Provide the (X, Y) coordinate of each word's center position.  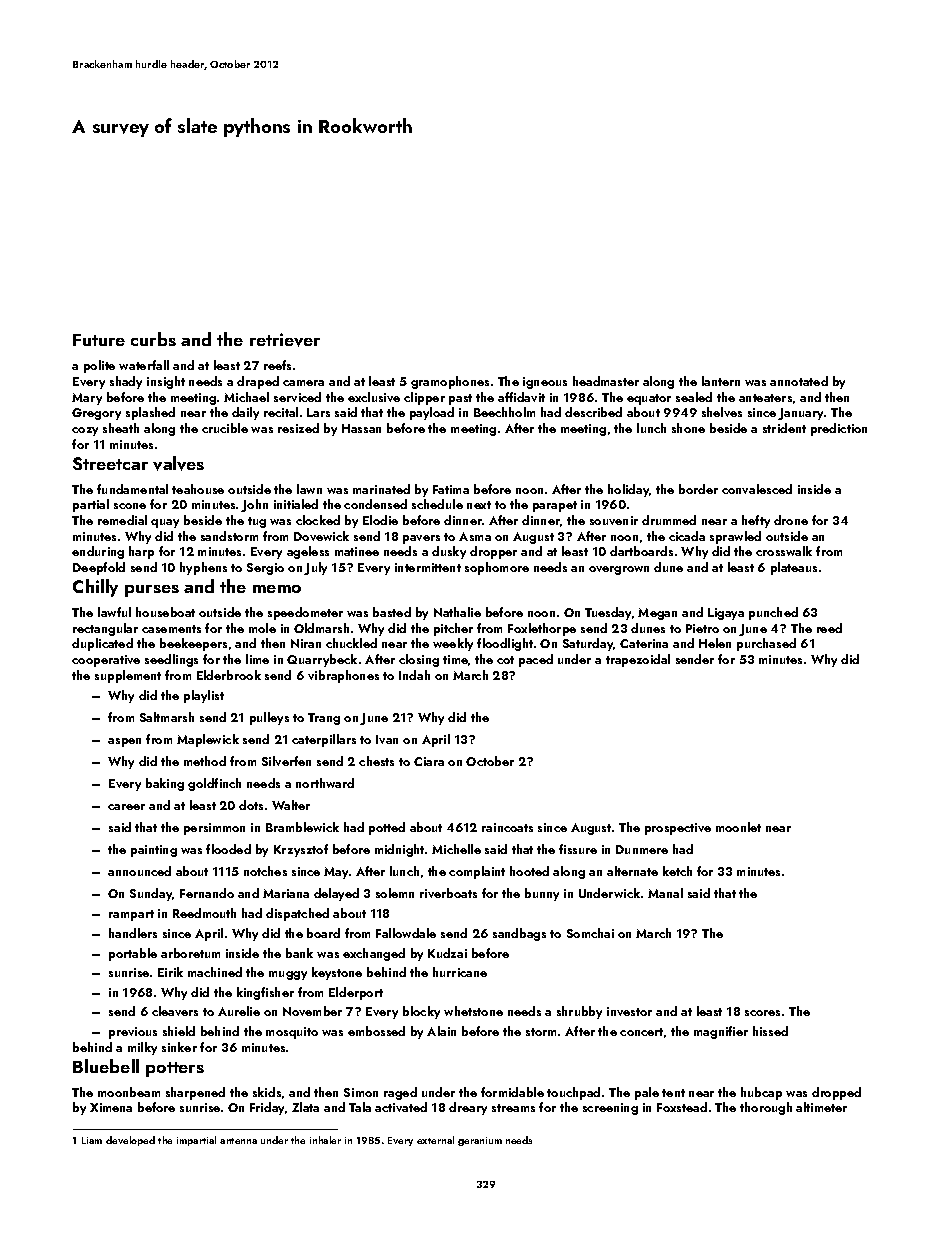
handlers (133, 933)
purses (152, 591)
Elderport (356, 993)
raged (400, 1093)
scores (762, 1013)
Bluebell (106, 1066)
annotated (799, 381)
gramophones (450, 382)
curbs (153, 339)
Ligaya (726, 614)
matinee (357, 551)
